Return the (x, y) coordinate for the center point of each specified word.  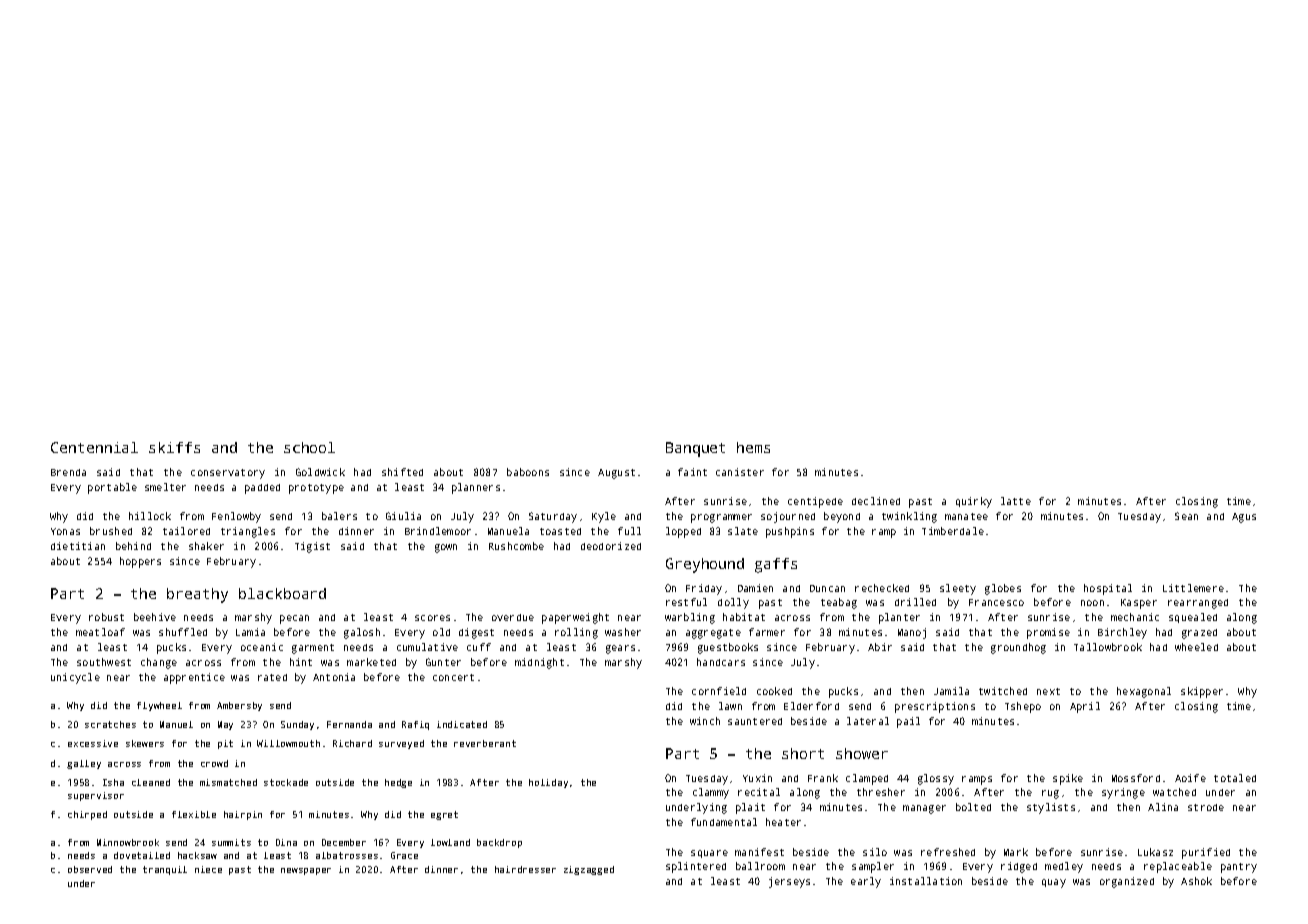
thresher (881, 792)
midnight (539, 663)
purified (1206, 853)
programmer (721, 518)
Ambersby (239, 706)
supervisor (96, 796)
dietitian (78, 546)
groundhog (1018, 648)
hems (753, 447)
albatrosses (347, 855)
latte (1016, 501)
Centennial (94, 447)
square (709, 854)
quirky (974, 502)
